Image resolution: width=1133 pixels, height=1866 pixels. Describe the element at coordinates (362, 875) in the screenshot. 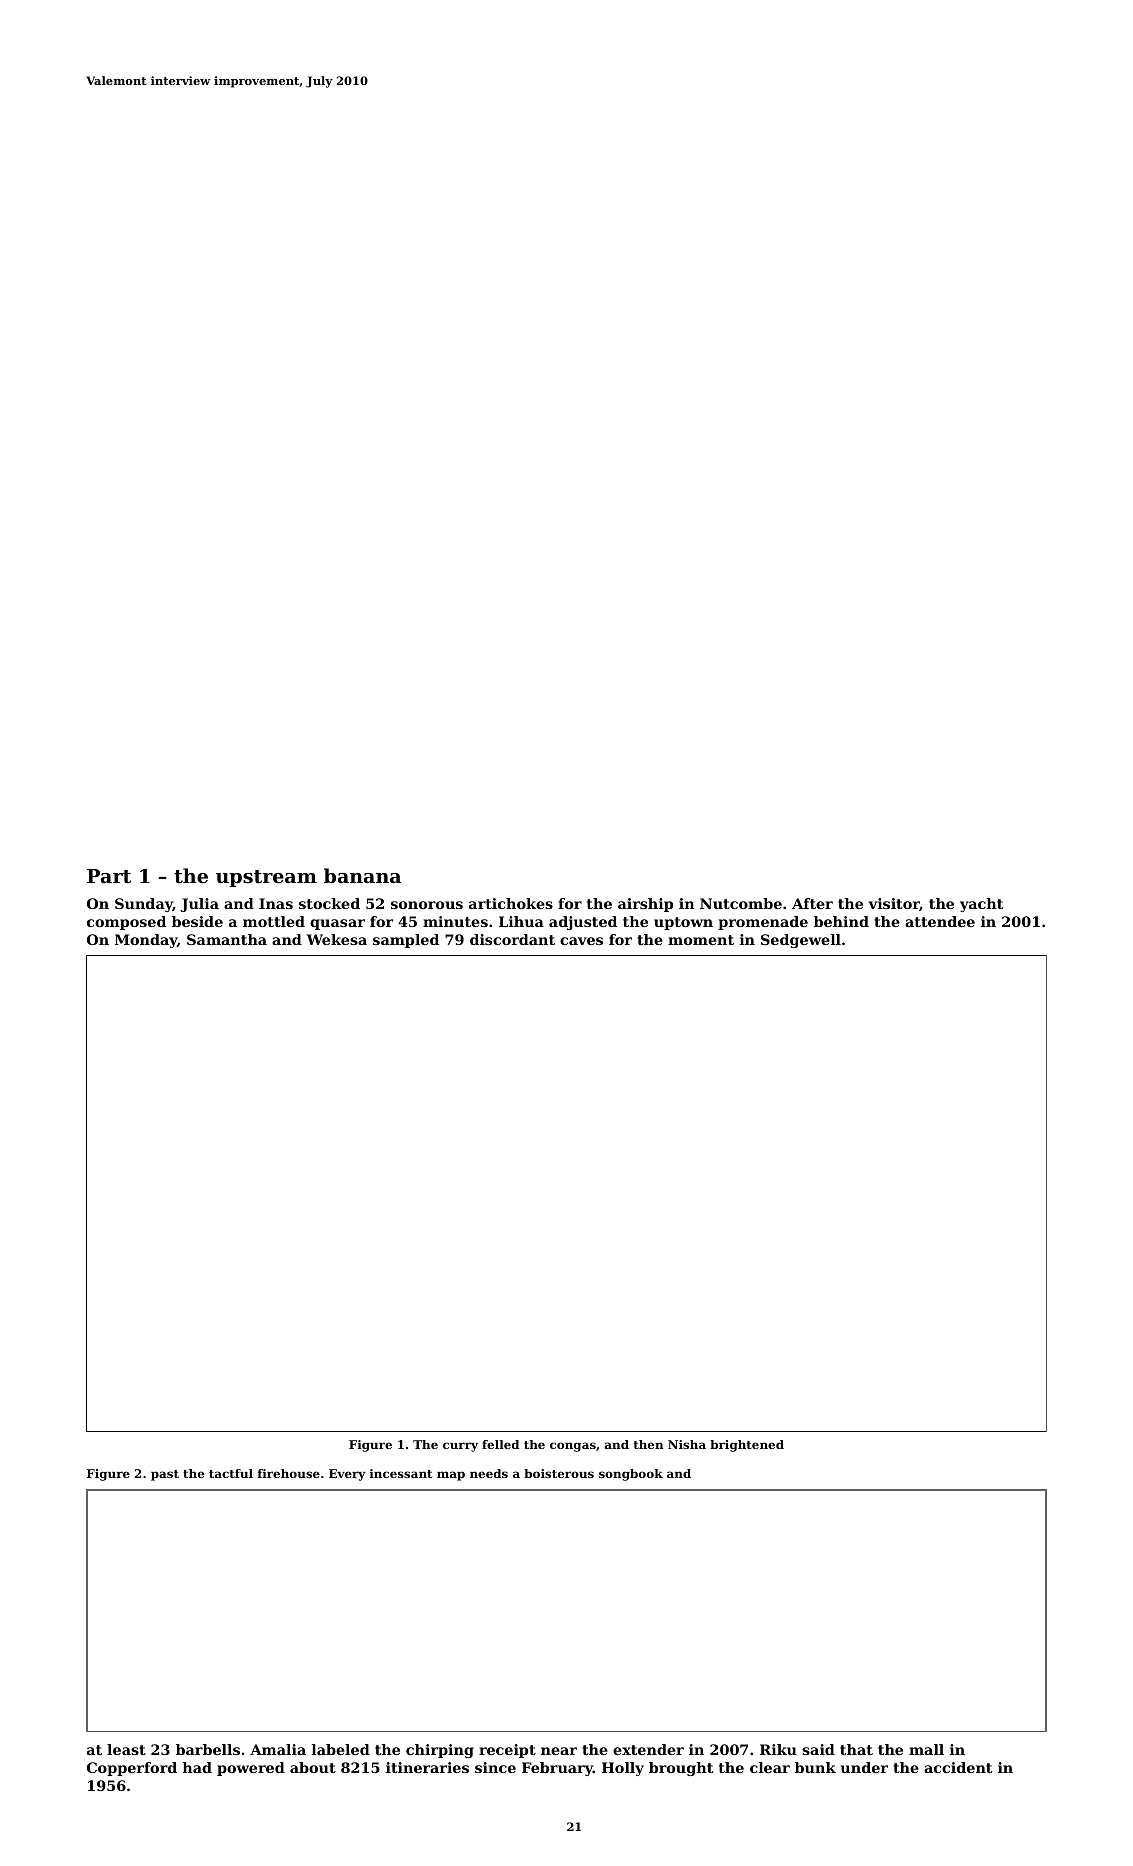

I see `banana` at that location.
